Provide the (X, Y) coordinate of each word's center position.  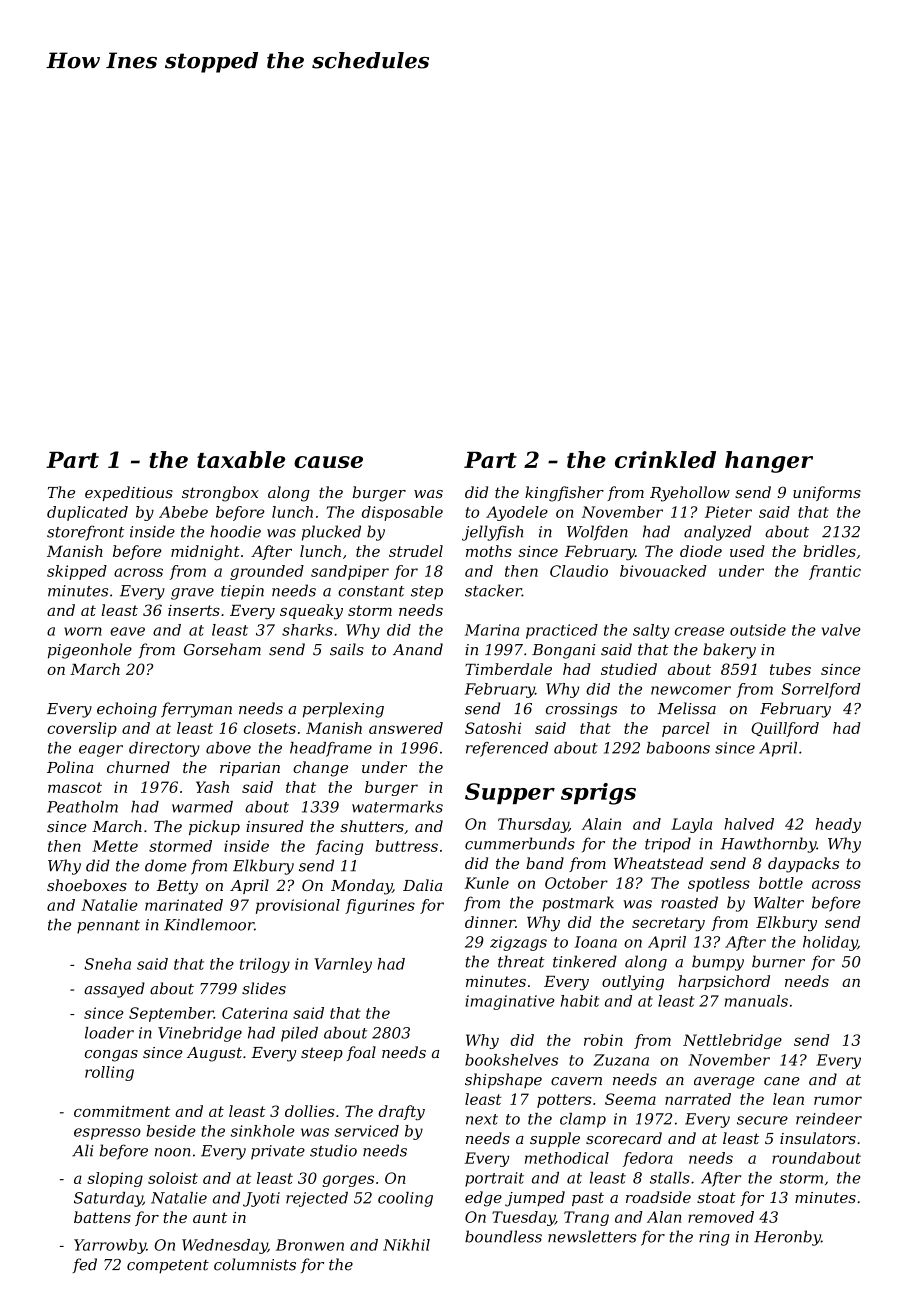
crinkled (665, 459)
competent (168, 1267)
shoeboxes (87, 885)
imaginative (510, 1002)
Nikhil (406, 1245)
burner (778, 961)
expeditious (129, 493)
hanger (769, 462)
